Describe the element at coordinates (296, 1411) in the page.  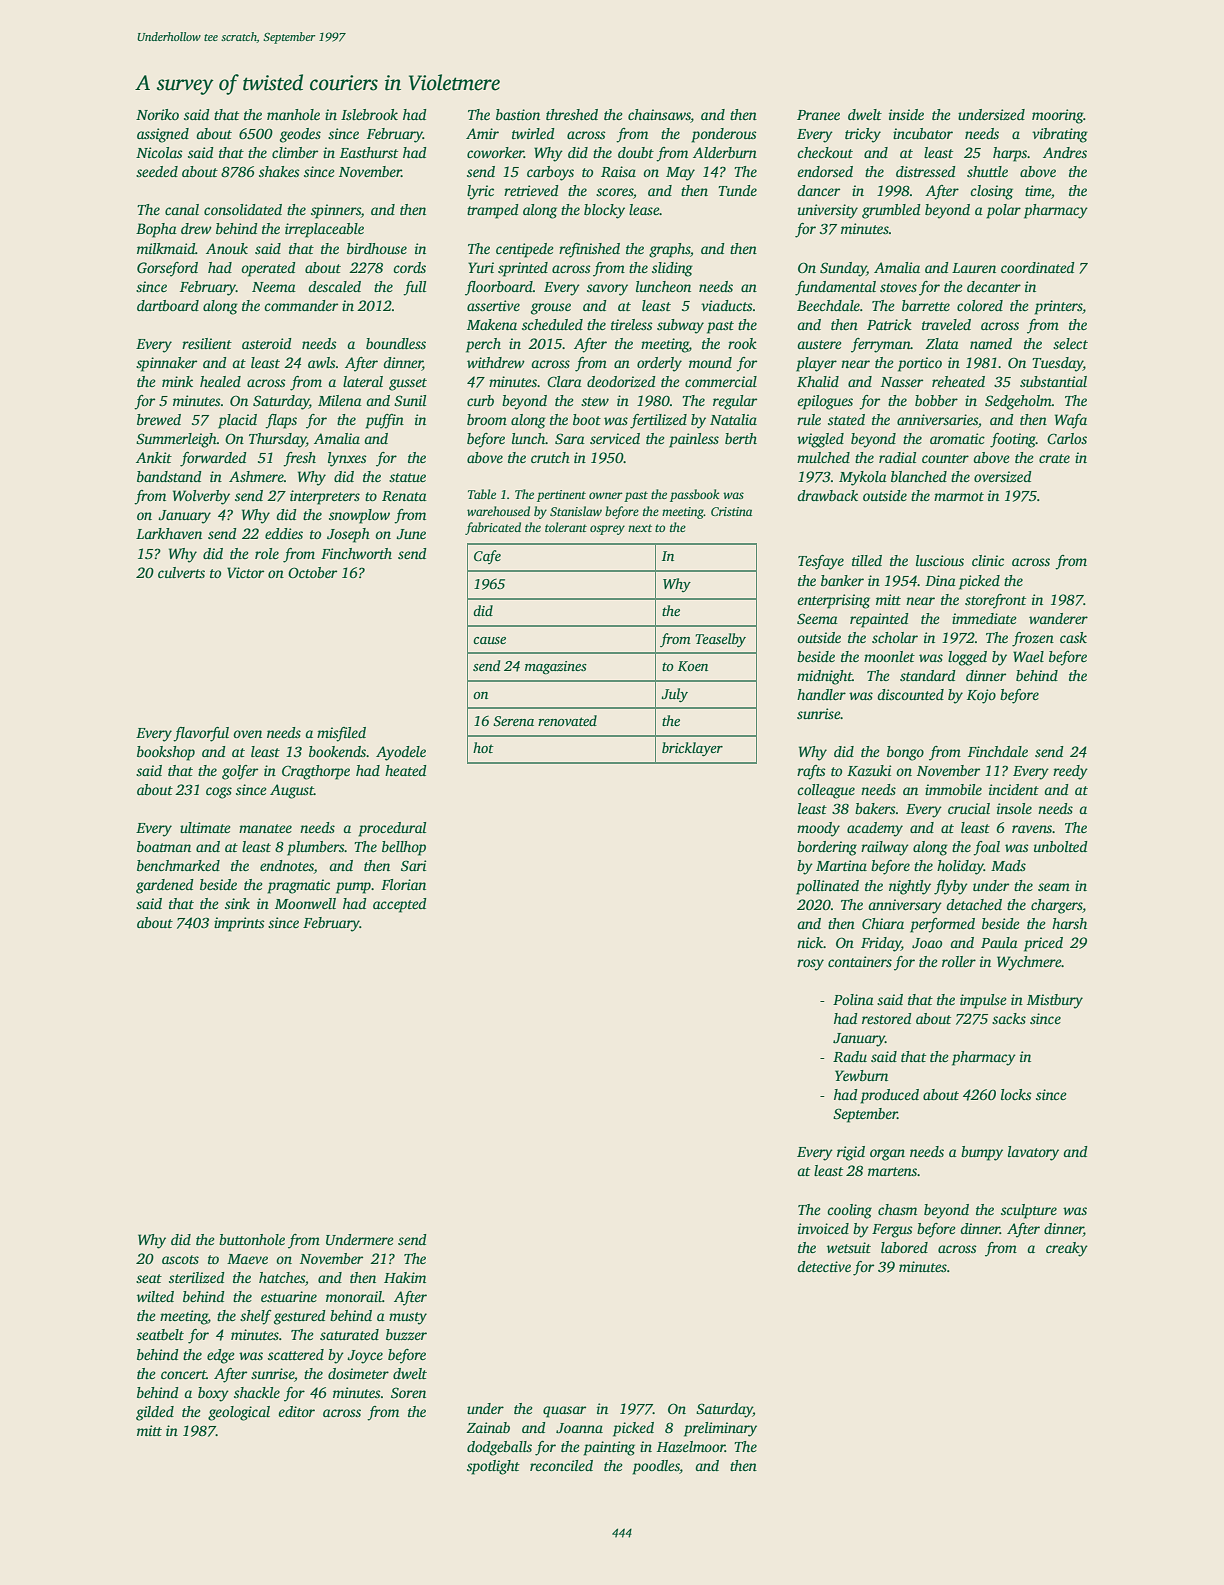
I see `editor` at that location.
